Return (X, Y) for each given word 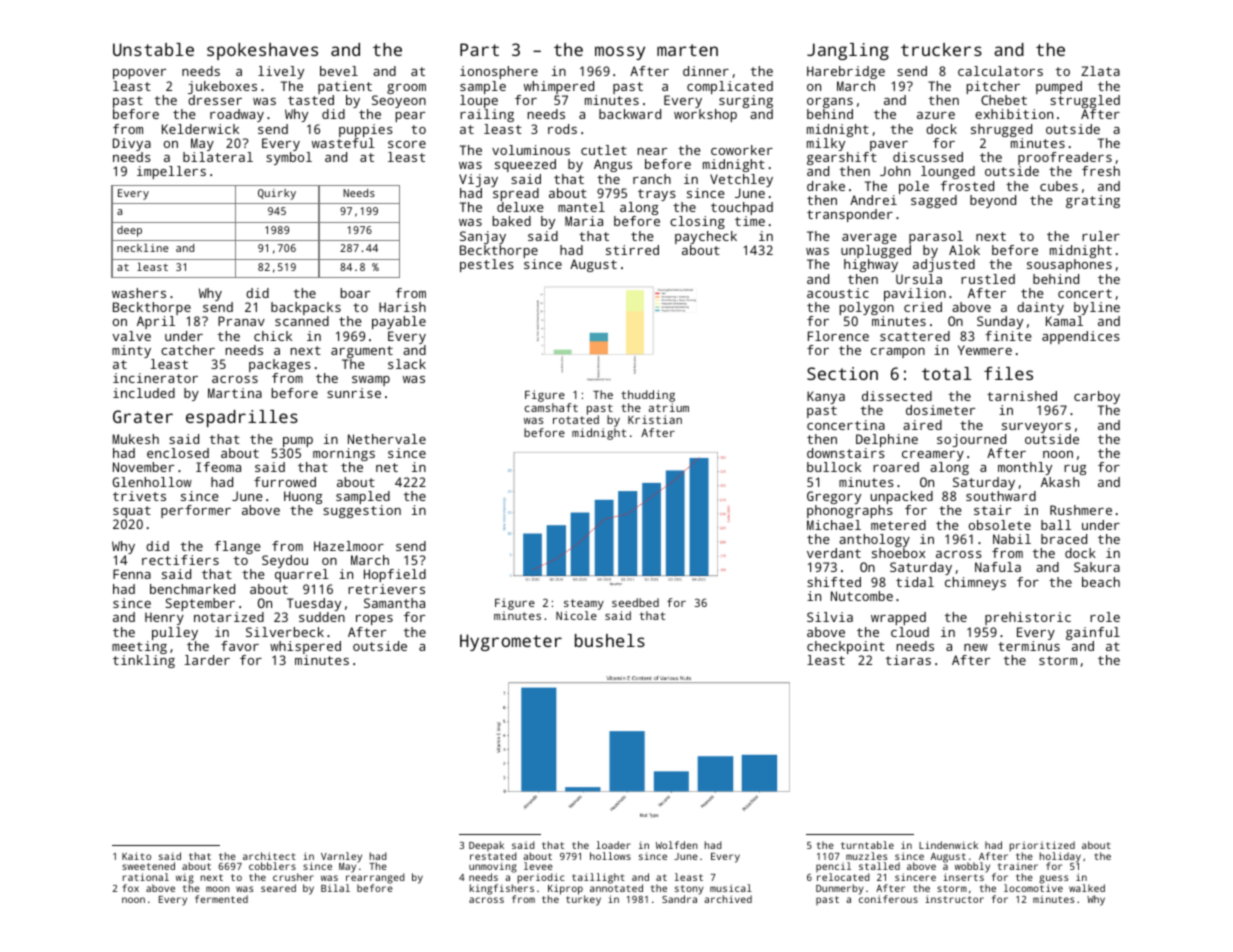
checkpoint (846, 647)
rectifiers (180, 560)
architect (269, 856)
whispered (305, 647)
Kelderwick (200, 129)
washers (139, 293)
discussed (928, 157)
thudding (648, 396)
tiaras (908, 660)
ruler (1101, 236)
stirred (632, 250)
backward (630, 114)
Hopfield (395, 575)
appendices (1081, 337)
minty (131, 351)
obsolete (1000, 525)
